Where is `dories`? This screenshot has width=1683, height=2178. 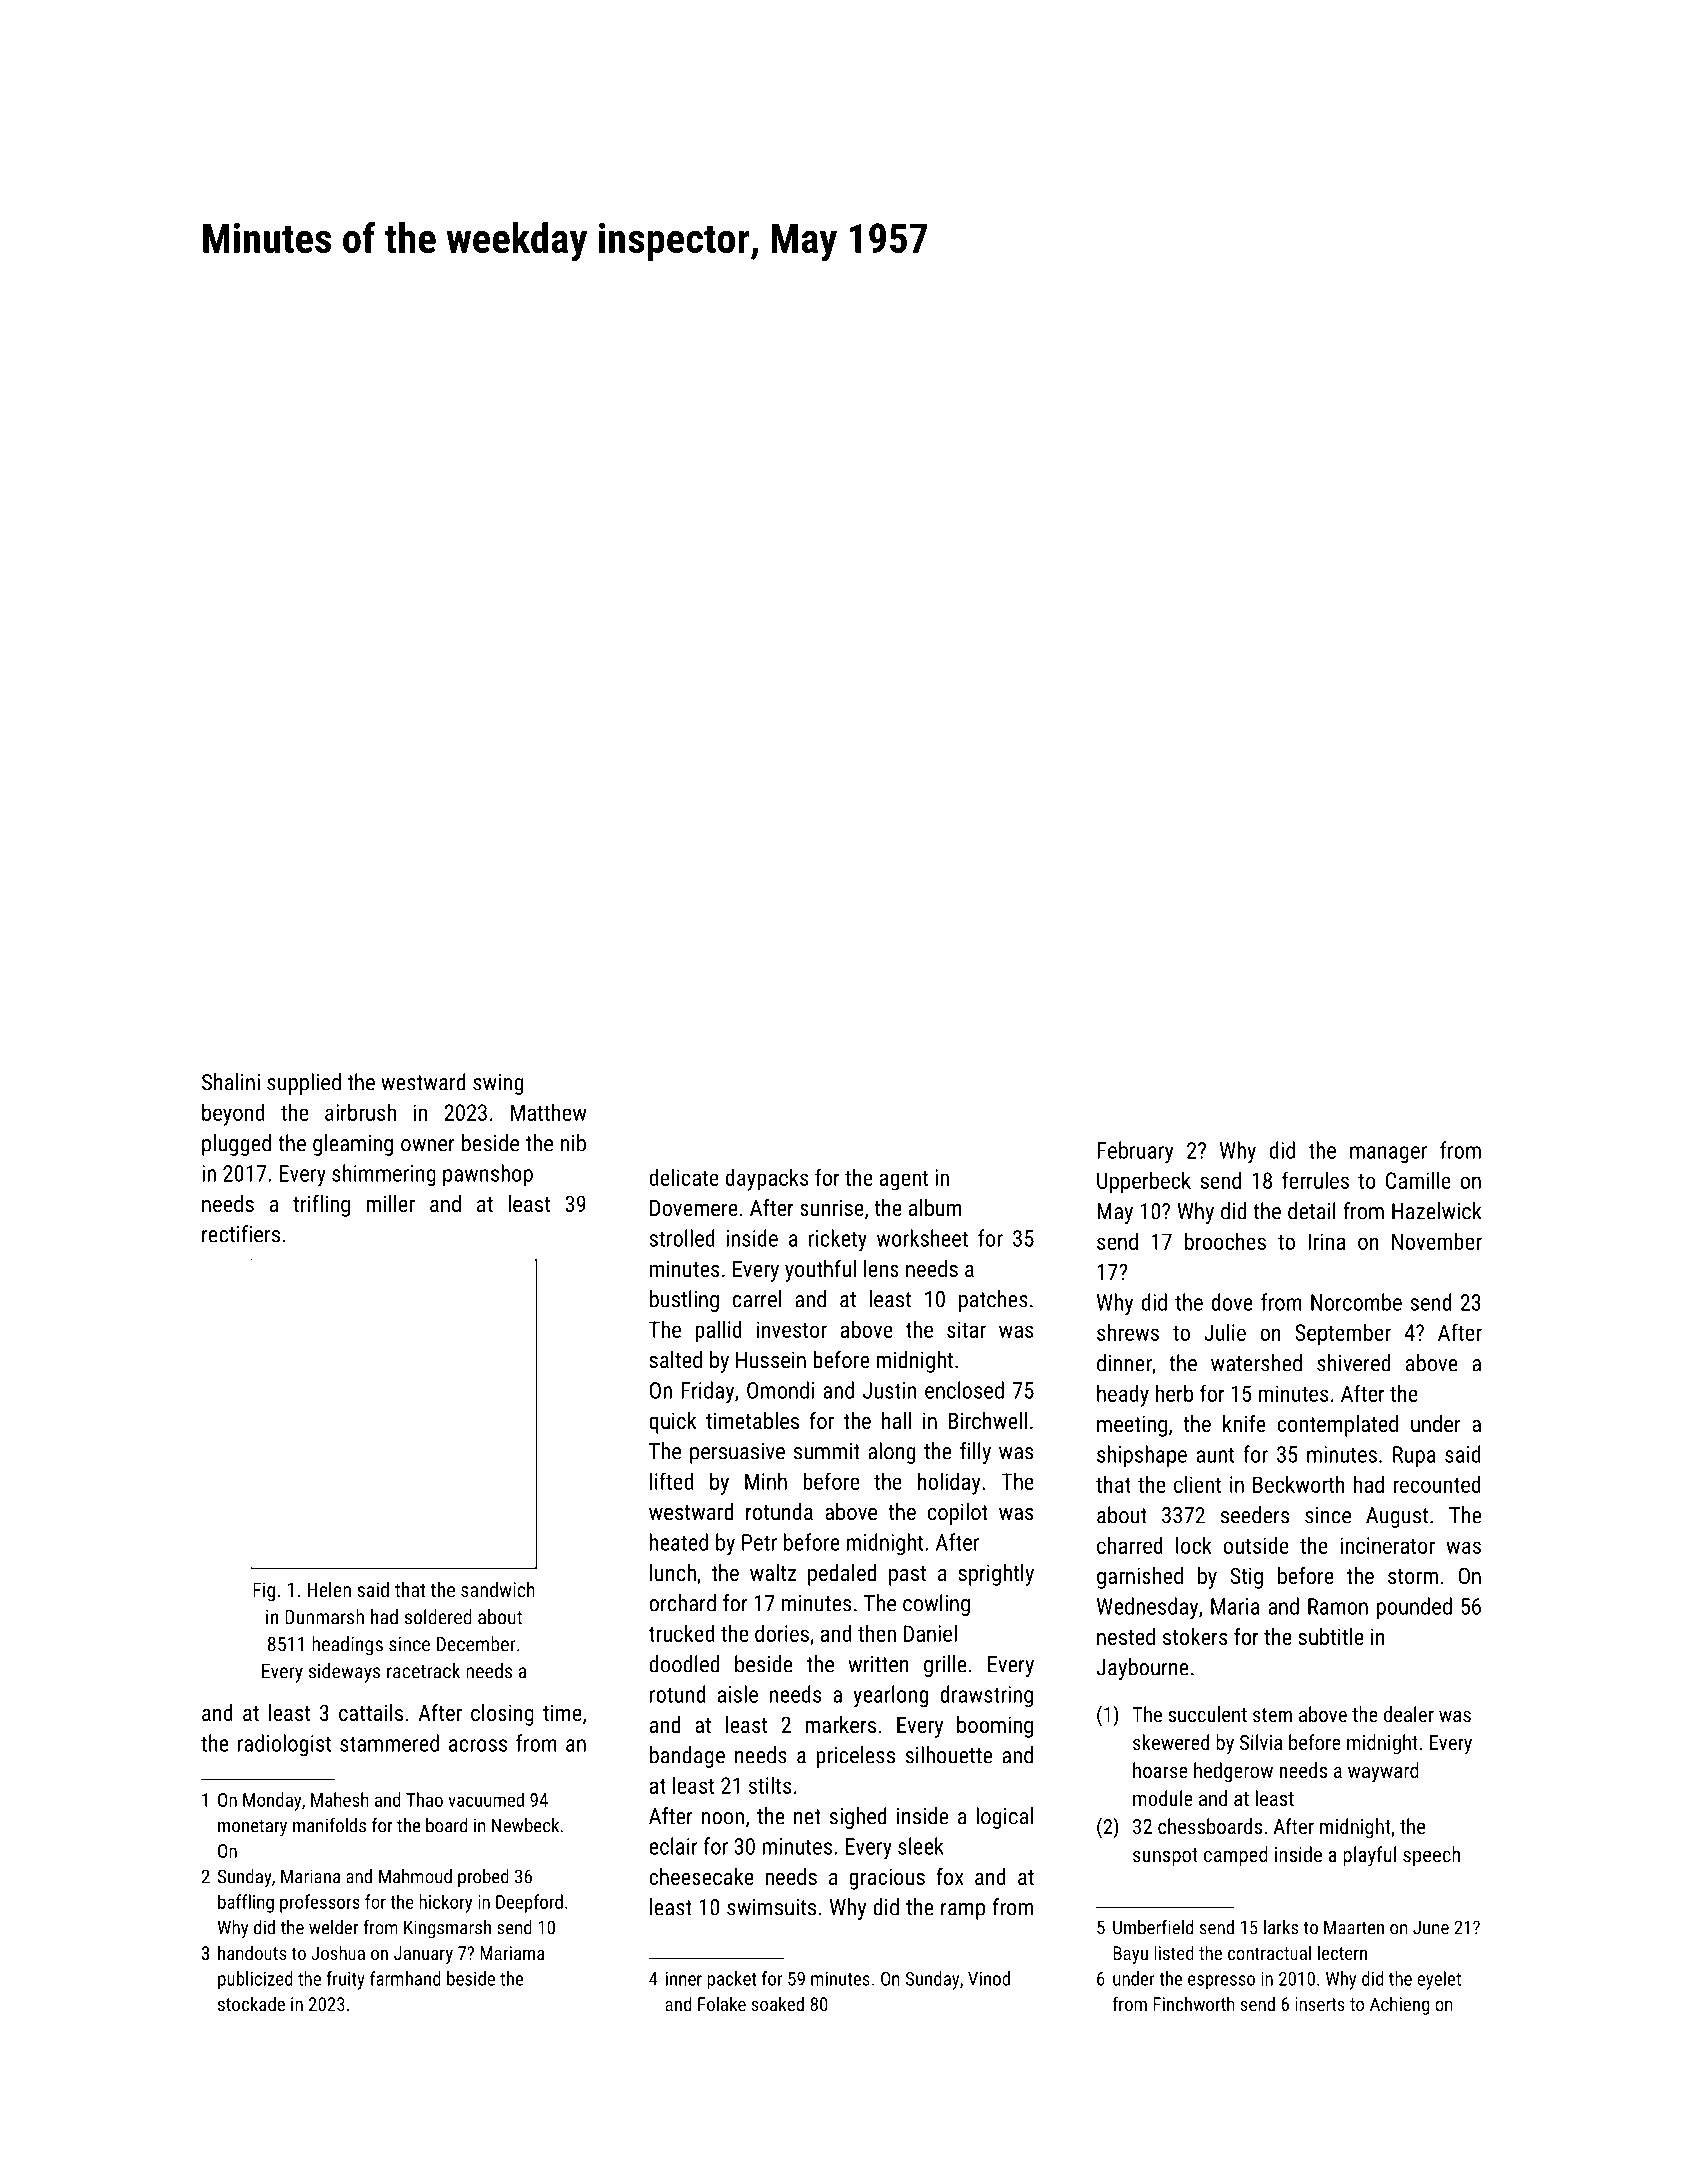
dories is located at coordinates (782, 1633).
